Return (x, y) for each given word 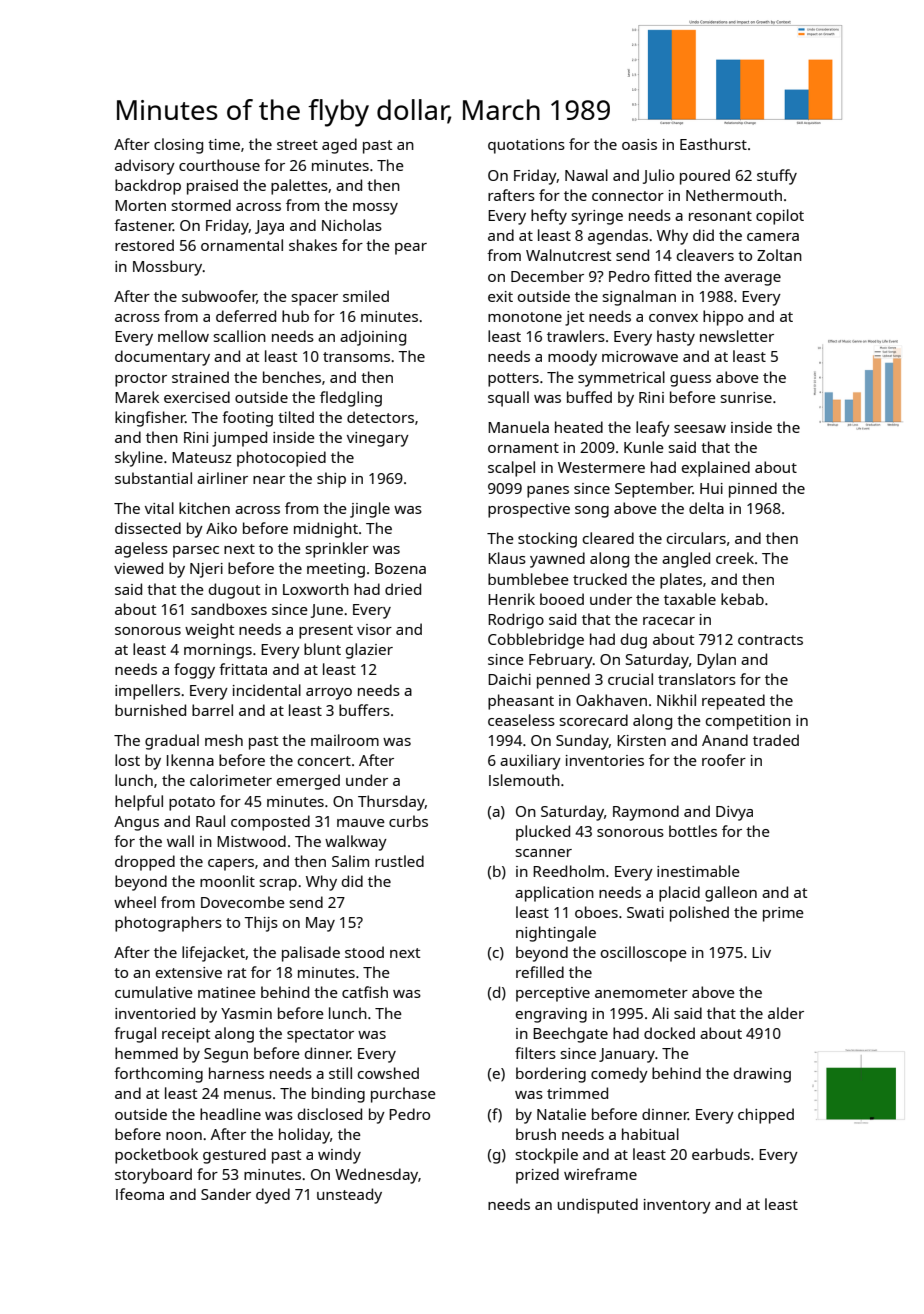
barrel (212, 710)
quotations (526, 146)
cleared (608, 538)
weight (209, 631)
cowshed (388, 1073)
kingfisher (150, 419)
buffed (589, 397)
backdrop (148, 187)
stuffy (777, 177)
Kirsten (641, 740)
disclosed (330, 1114)
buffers (364, 710)
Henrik (511, 599)
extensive (189, 972)
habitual (650, 1134)
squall (508, 399)
